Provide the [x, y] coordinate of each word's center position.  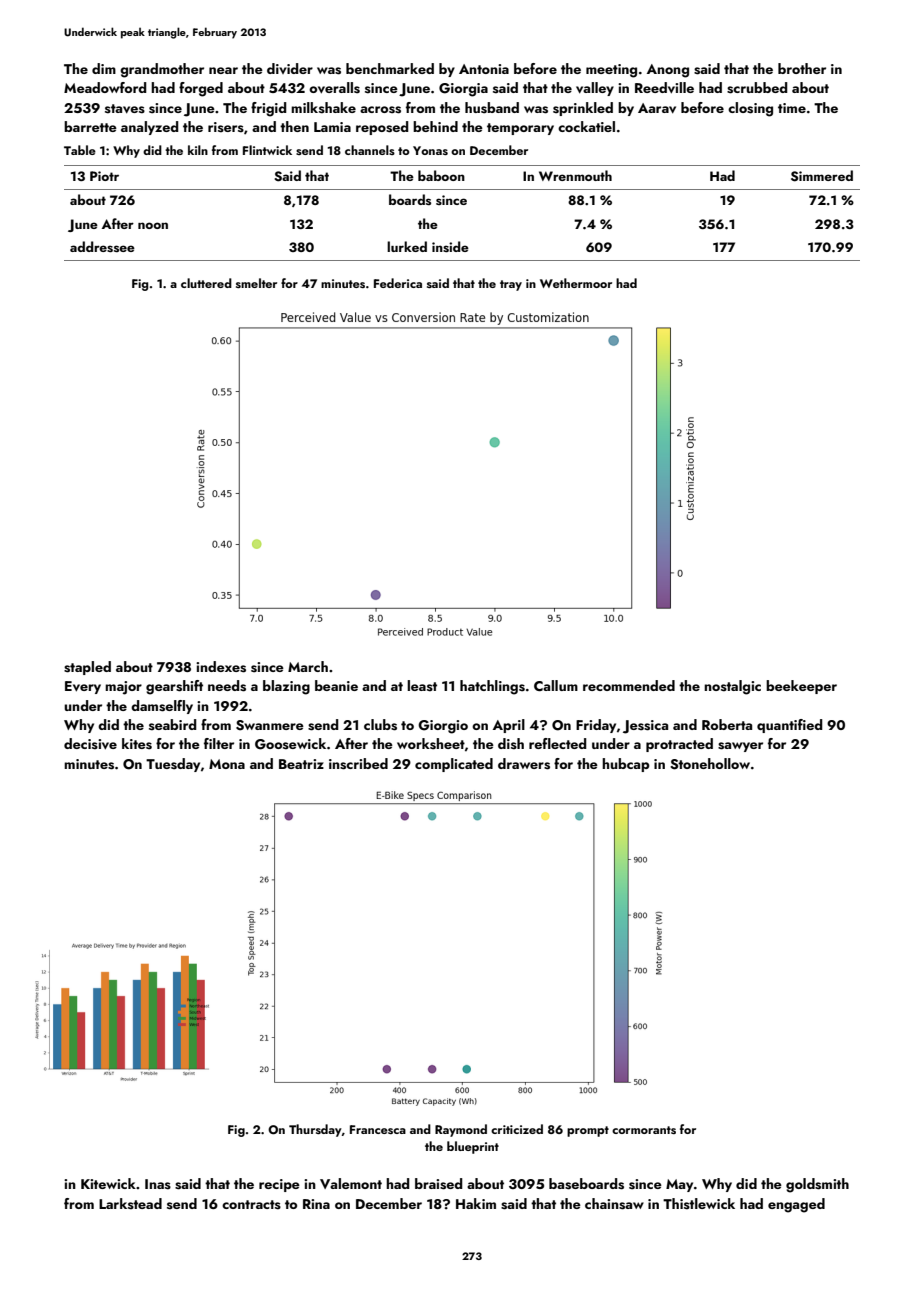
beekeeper [801, 687]
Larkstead [130, 1204]
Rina [316, 1204]
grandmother [162, 70]
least [422, 686]
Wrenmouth [575, 175]
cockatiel [586, 126]
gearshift [174, 687]
